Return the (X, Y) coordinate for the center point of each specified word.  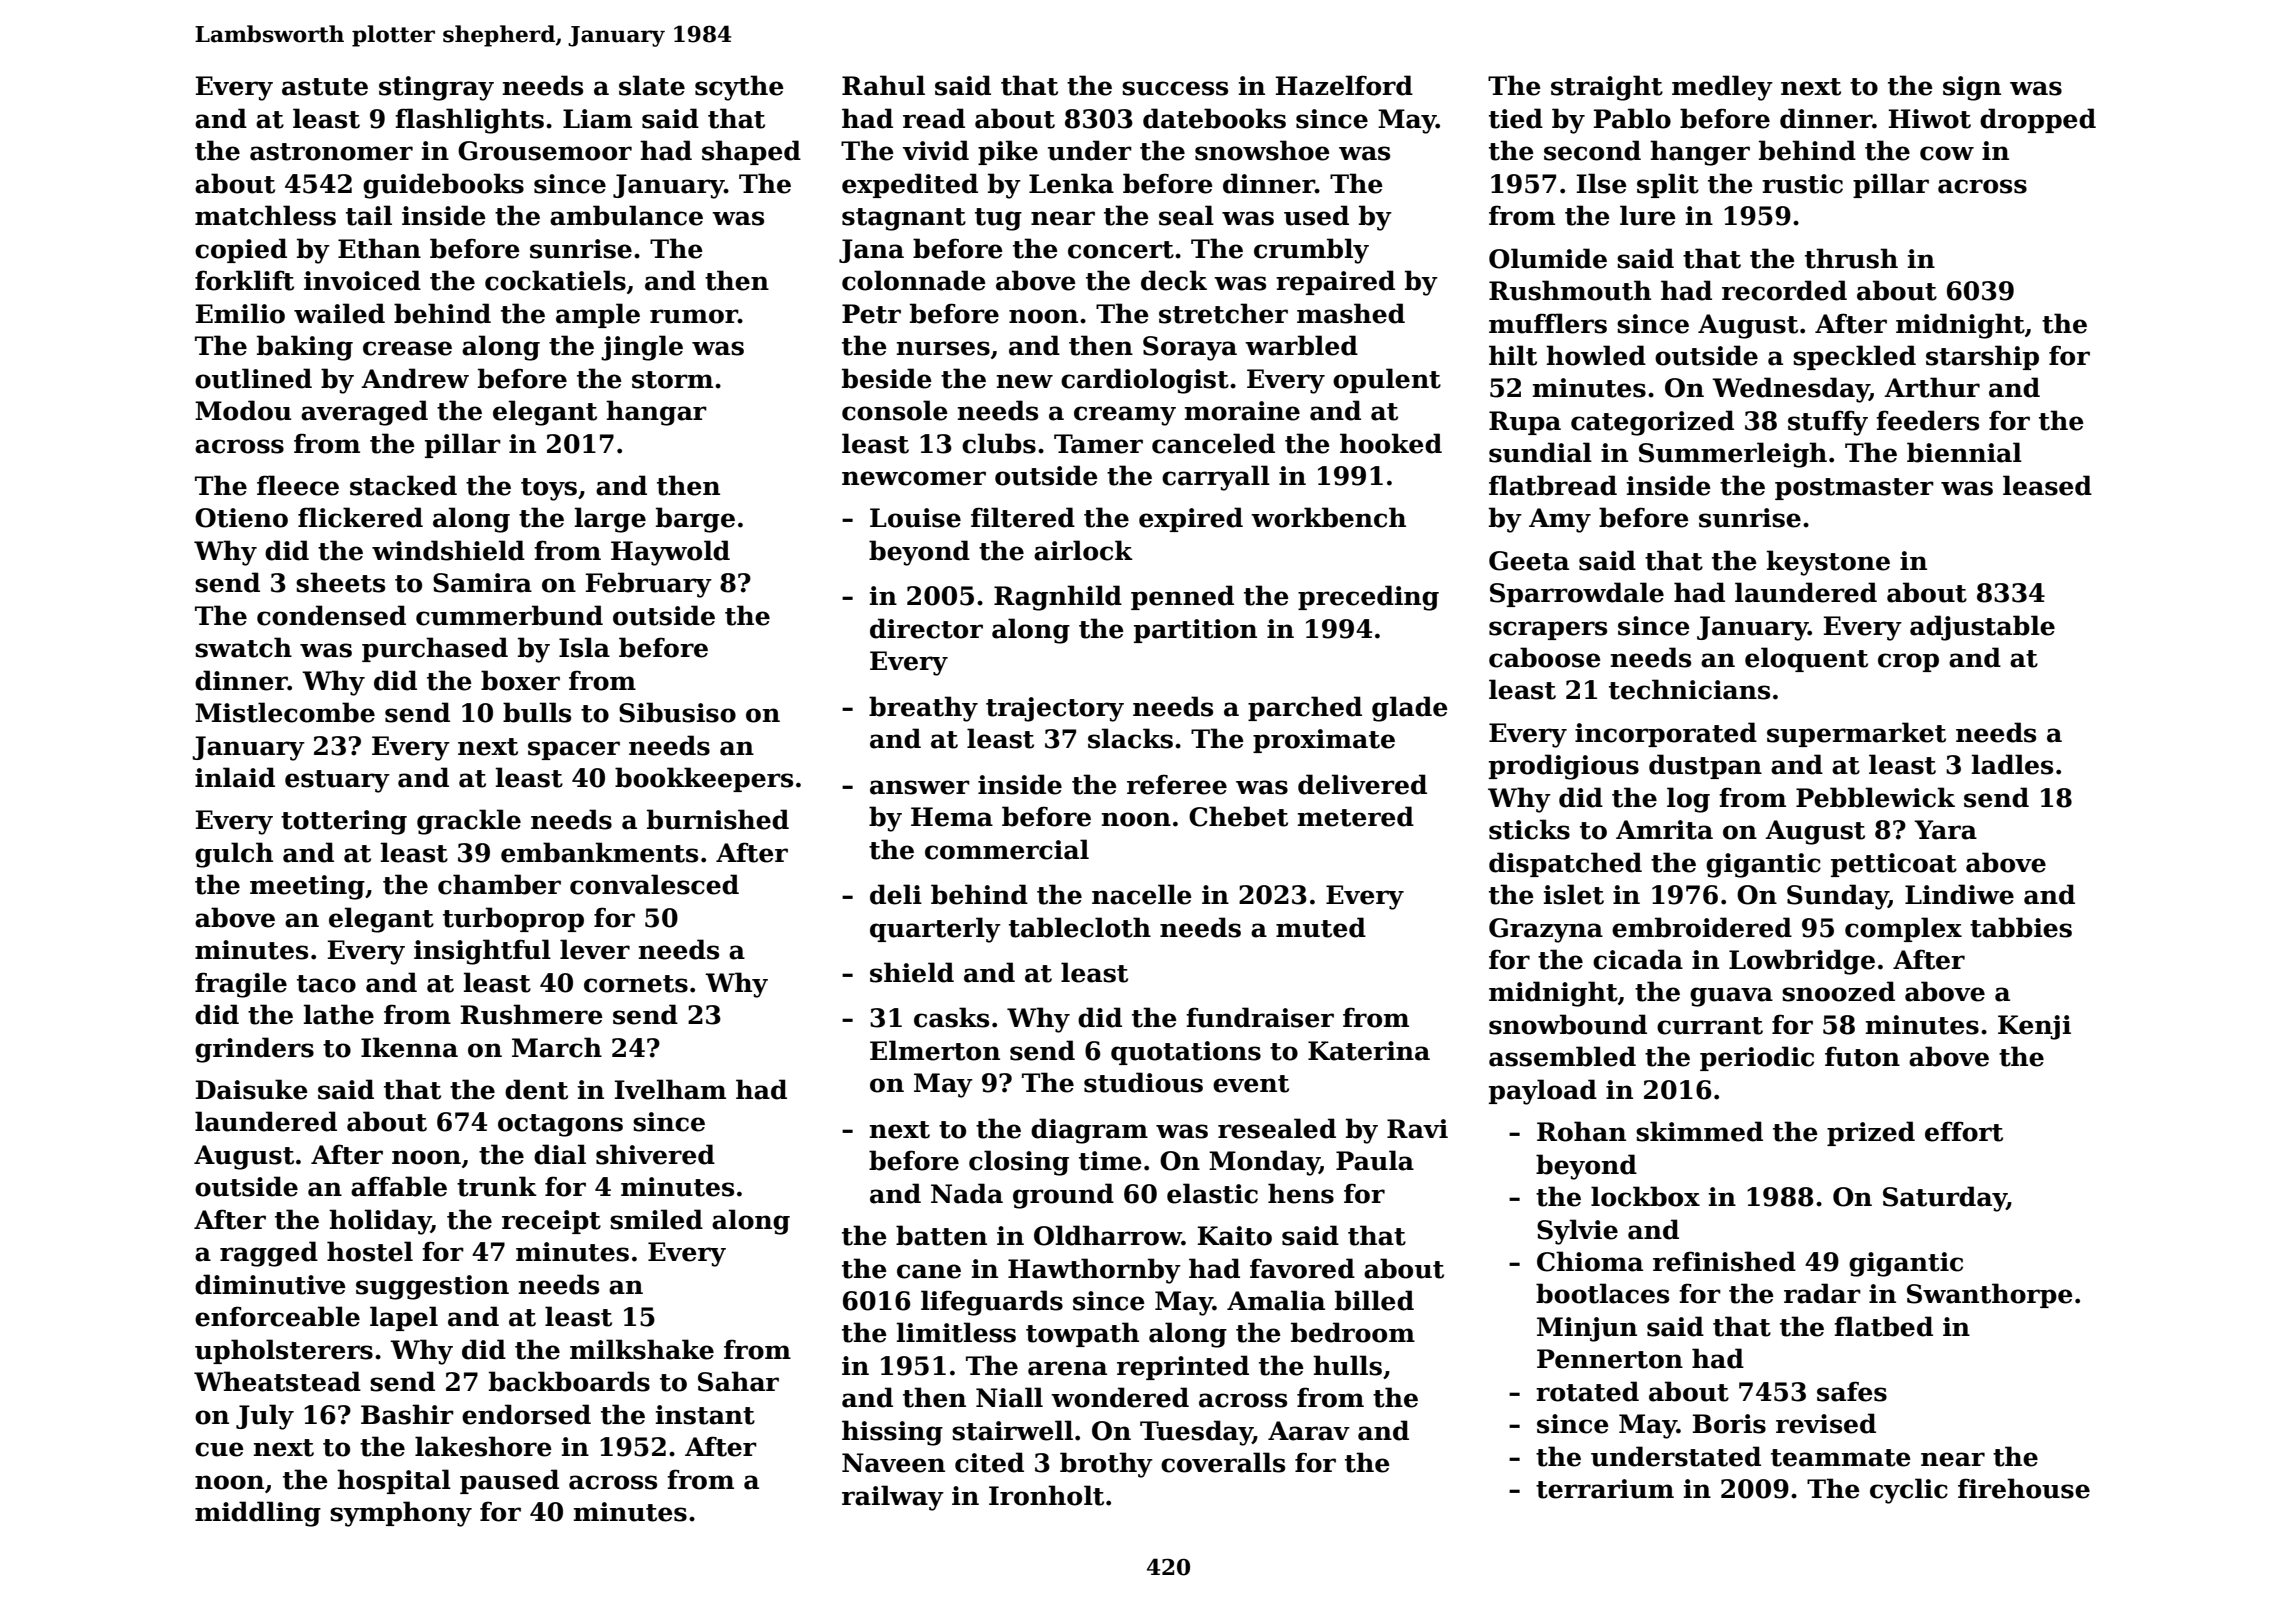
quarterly (935, 930)
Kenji (2034, 1027)
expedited (910, 185)
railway (893, 1498)
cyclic (1909, 1491)
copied (241, 250)
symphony (401, 1514)
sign (1972, 88)
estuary (337, 781)
